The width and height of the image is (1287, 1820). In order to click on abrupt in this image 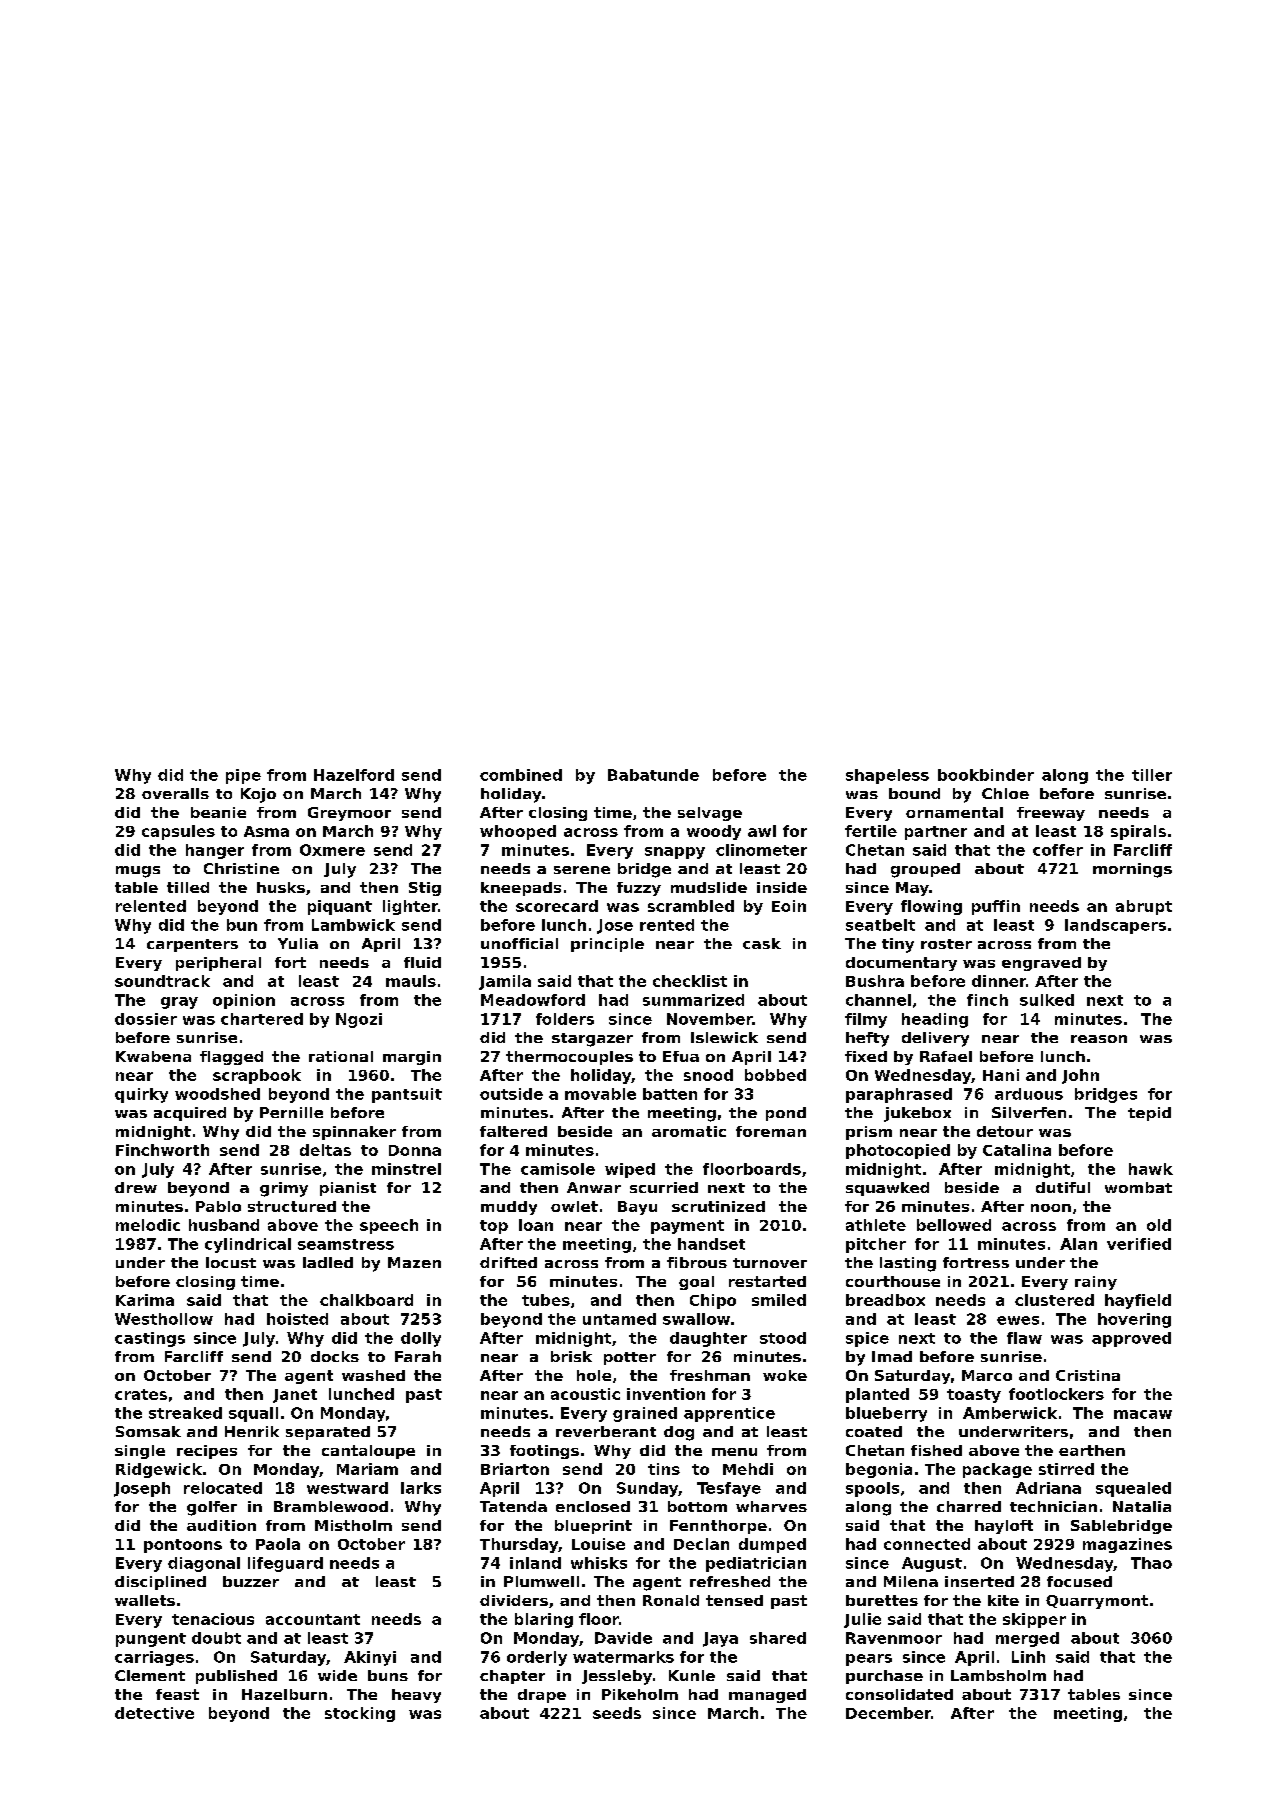, I will do `click(1144, 907)`.
